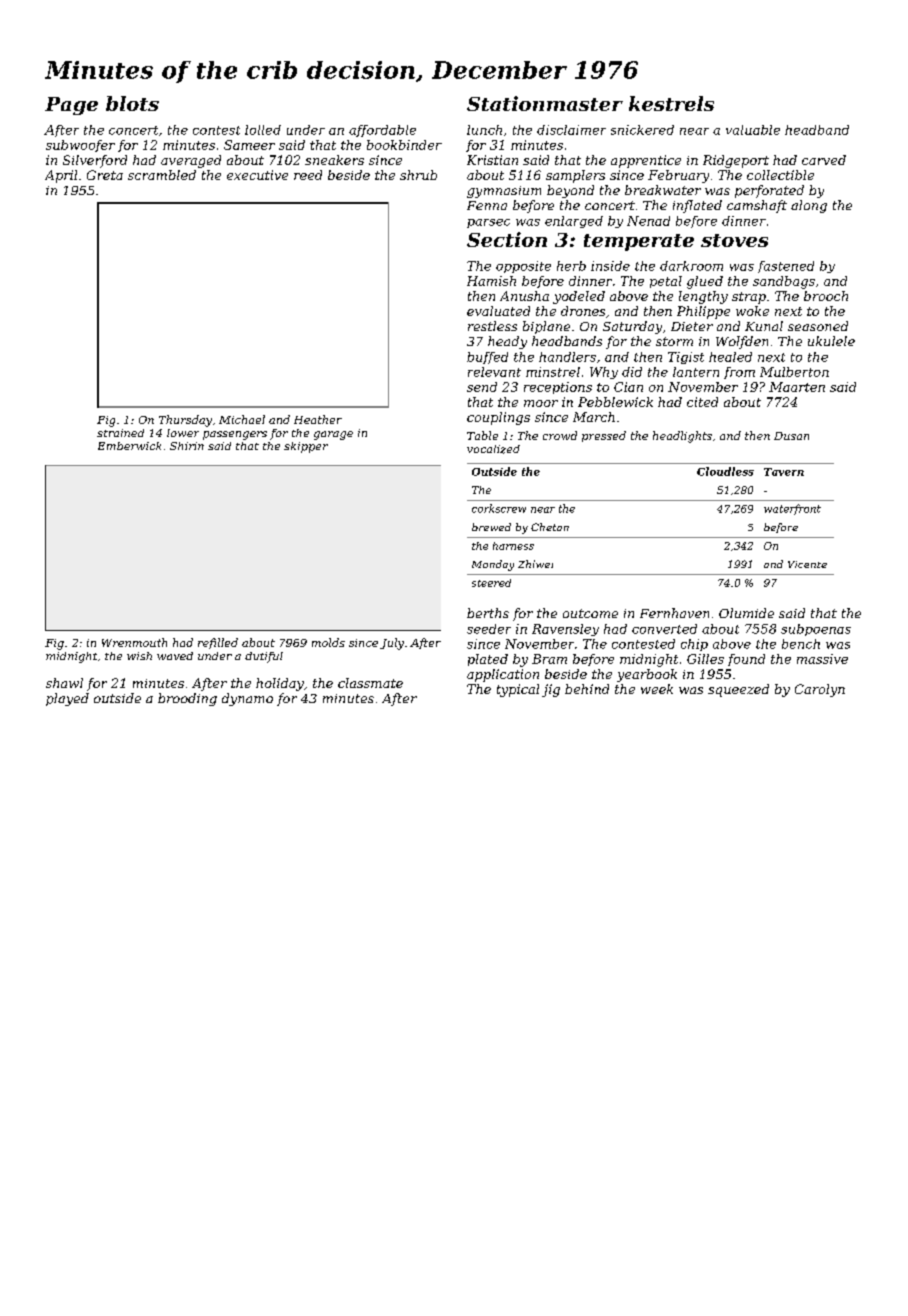 Image resolution: width=908 pixels, height=1316 pixels. What do you see at coordinates (488, 223) in the document?
I see `parsec` at bounding box center [488, 223].
